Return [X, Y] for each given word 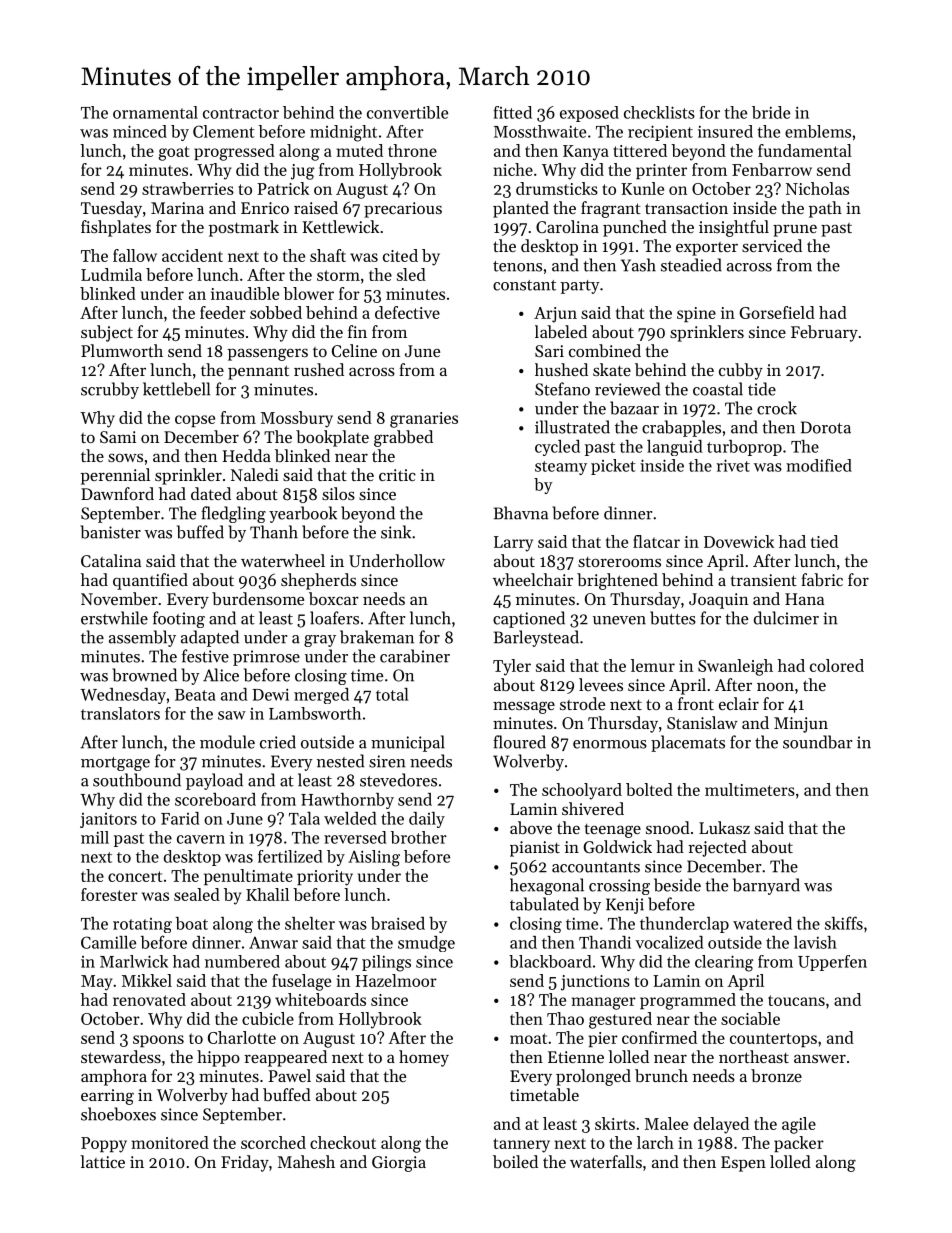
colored [837, 665]
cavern [201, 839]
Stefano [562, 389]
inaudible [245, 293]
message [524, 707]
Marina [177, 208]
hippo [218, 1058]
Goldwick [617, 846]
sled [411, 274]
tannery [522, 1145]
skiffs [844, 923]
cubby [741, 371]
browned [144, 675]
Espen [743, 1164]
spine [696, 314]
